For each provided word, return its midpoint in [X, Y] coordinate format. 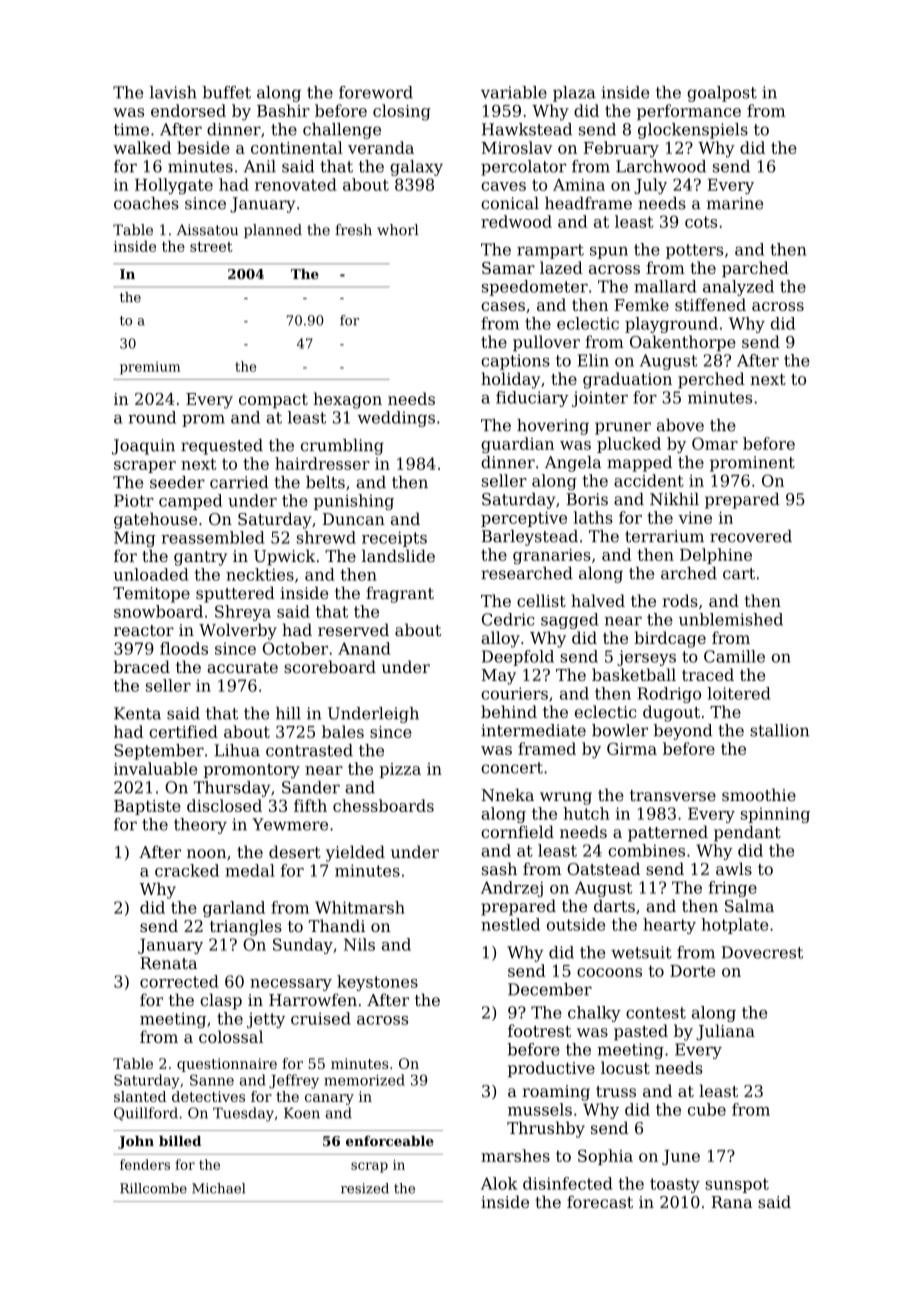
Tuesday [243, 1114]
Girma [632, 748]
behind [509, 711]
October [295, 648]
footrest [539, 1030]
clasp [221, 1001]
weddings [396, 419]
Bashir [283, 110]
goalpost [722, 94]
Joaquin [143, 447]
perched [711, 380]
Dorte [692, 971]
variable [514, 92]
